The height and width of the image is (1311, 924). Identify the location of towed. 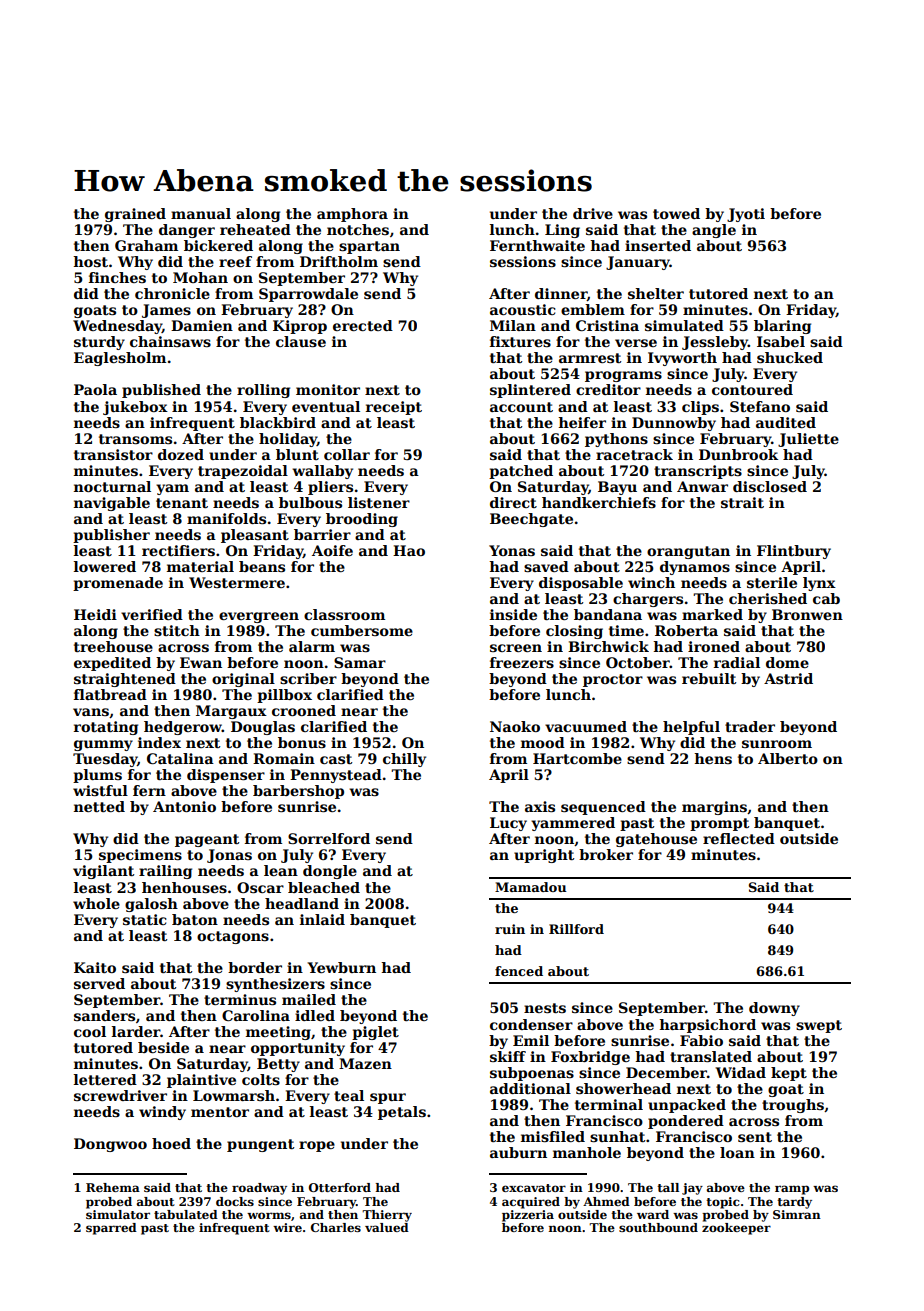
(676, 213).
